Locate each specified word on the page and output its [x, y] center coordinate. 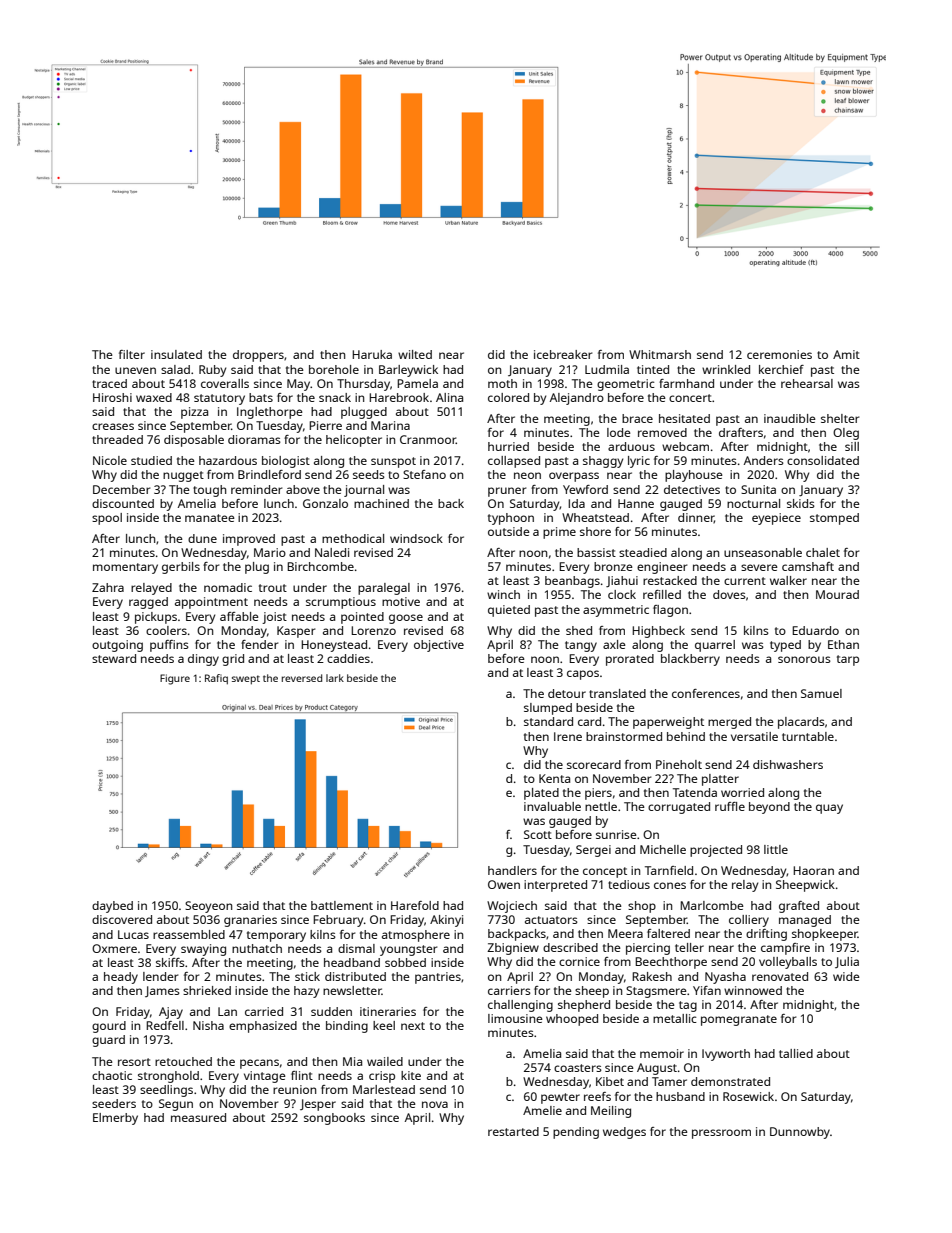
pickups [156, 618]
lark [335, 678]
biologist [286, 462]
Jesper [318, 1105]
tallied [796, 1053]
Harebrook [399, 397]
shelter [840, 418]
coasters [578, 1068]
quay [829, 809]
